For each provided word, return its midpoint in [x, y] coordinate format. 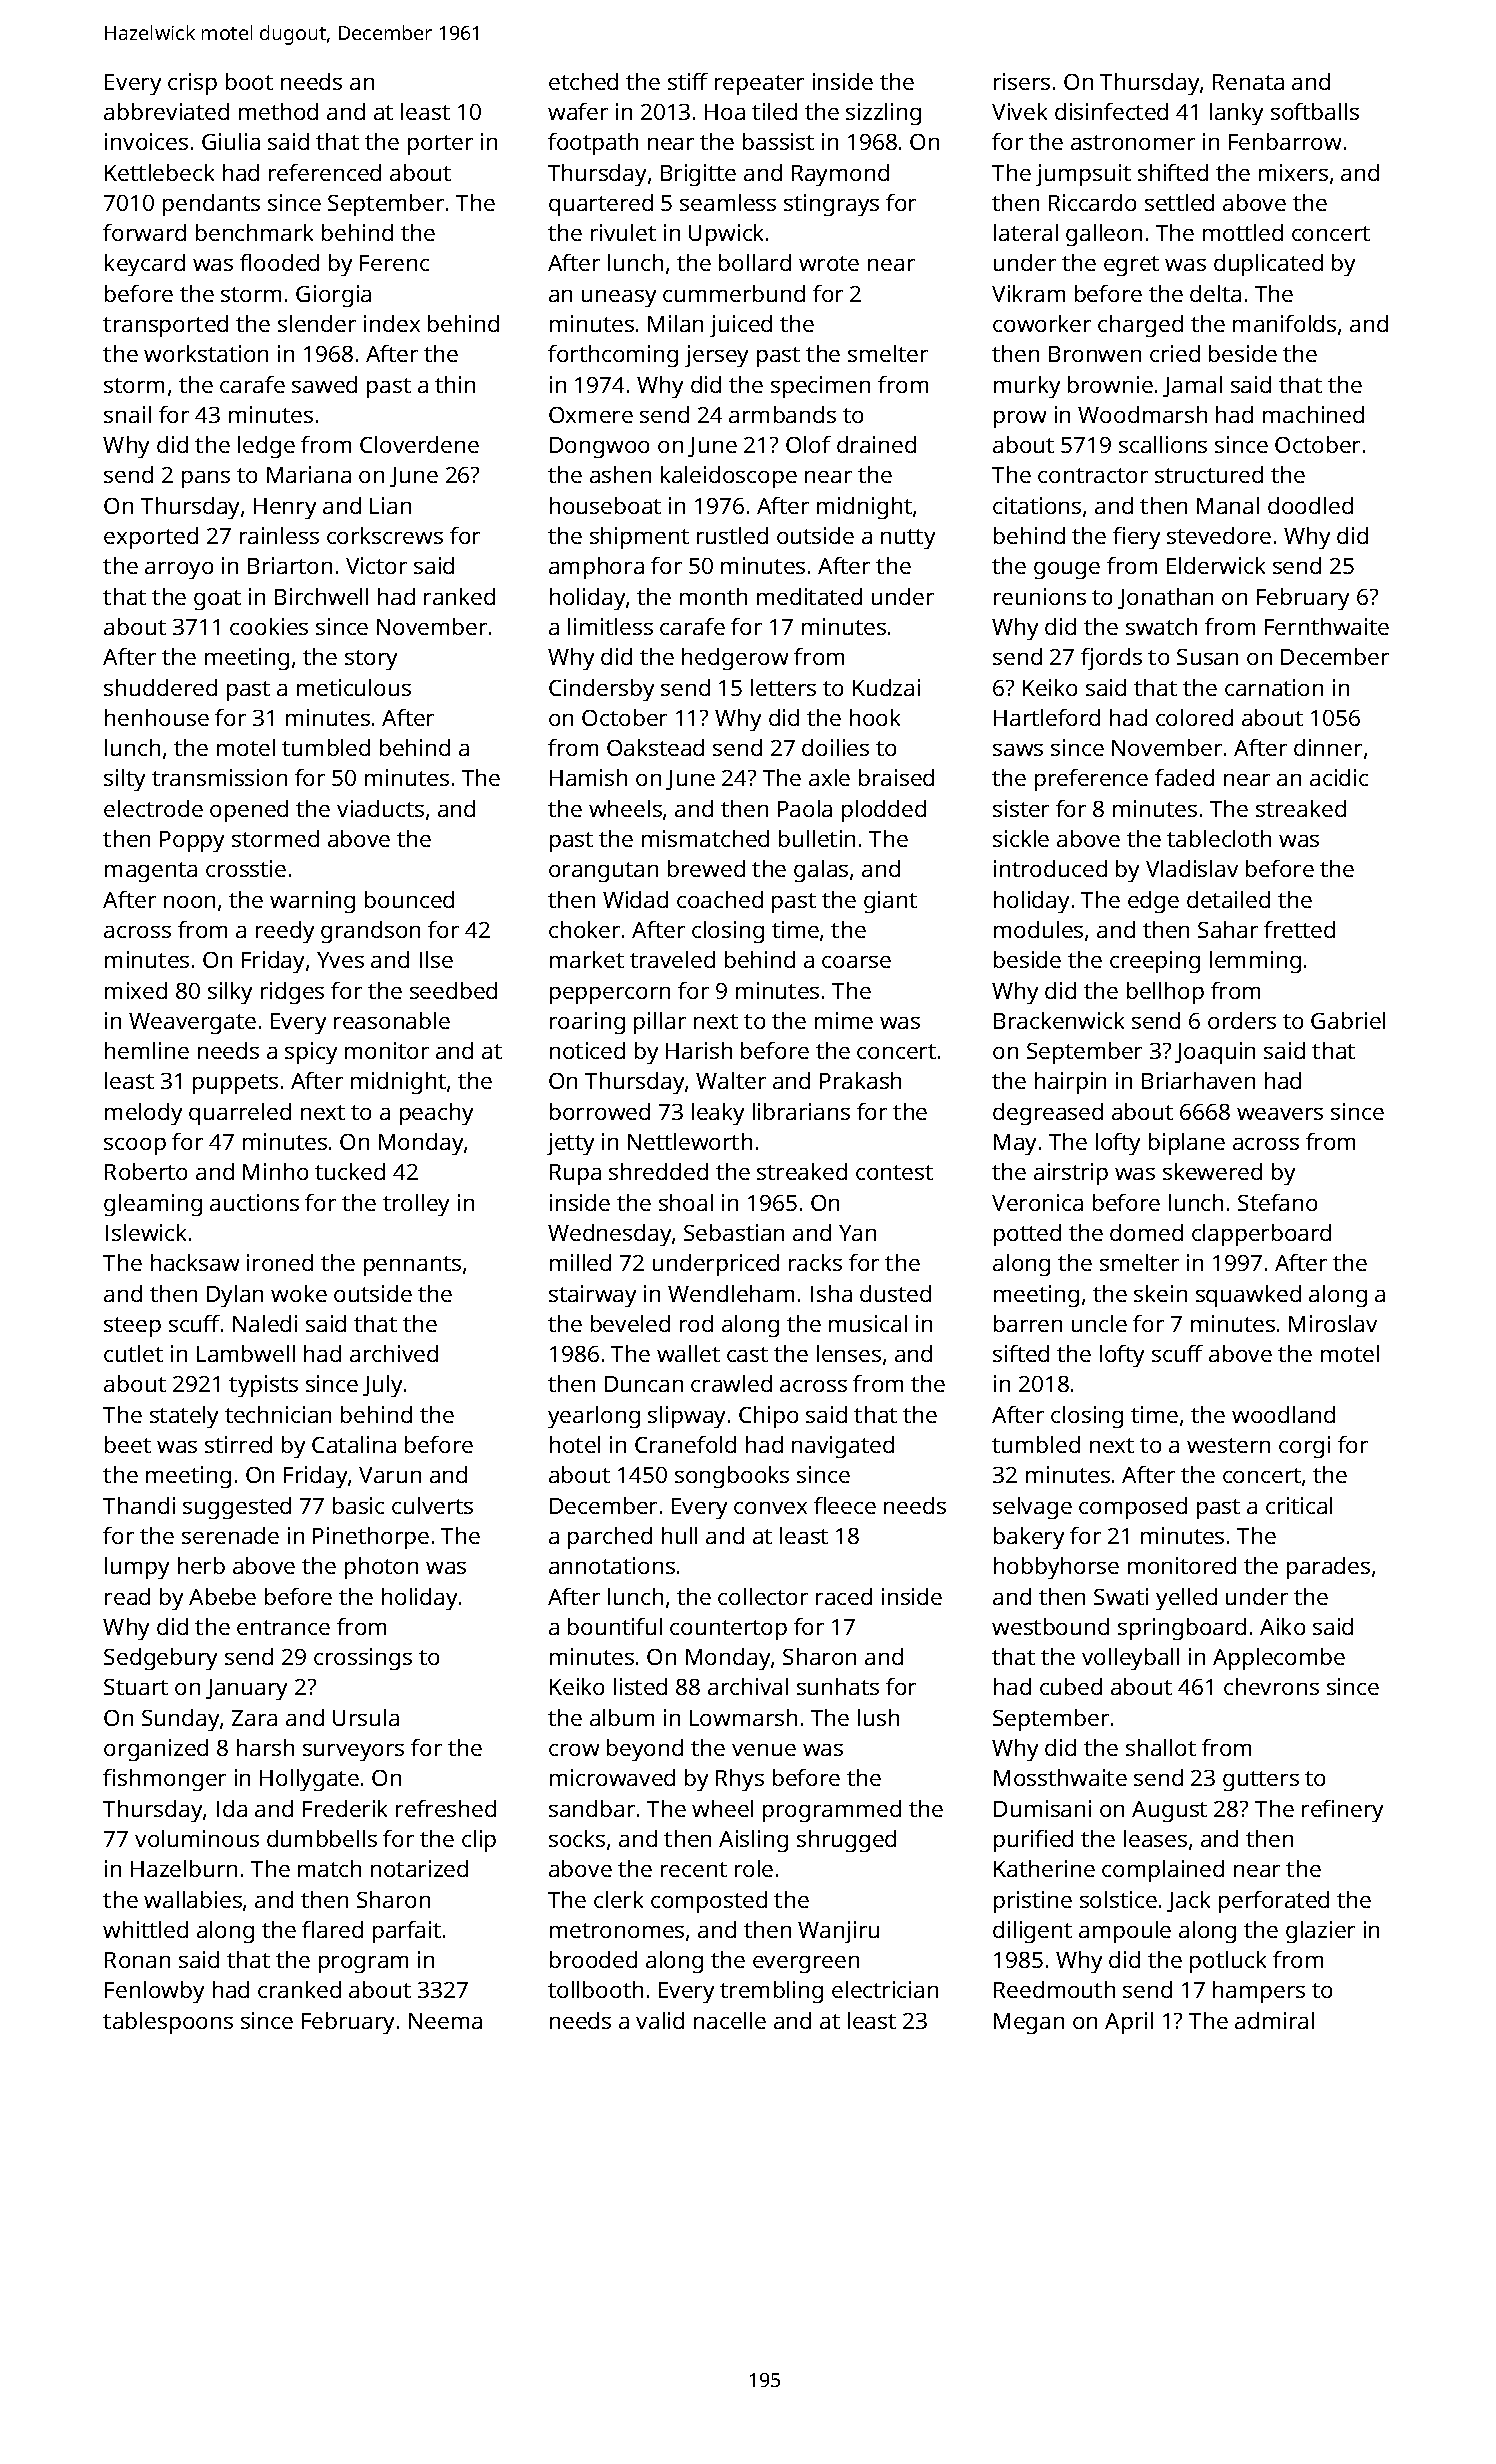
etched [583, 81]
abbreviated [166, 111]
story [371, 660]
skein [1160, 1293]
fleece [845, 1505]
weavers [1280, 1114]
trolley [416, 1205]
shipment [639, 538]
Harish [699, 1050]
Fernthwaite [1327, 626]
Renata [1248, 82]
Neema [445, 2021]
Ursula [366, 1717]
